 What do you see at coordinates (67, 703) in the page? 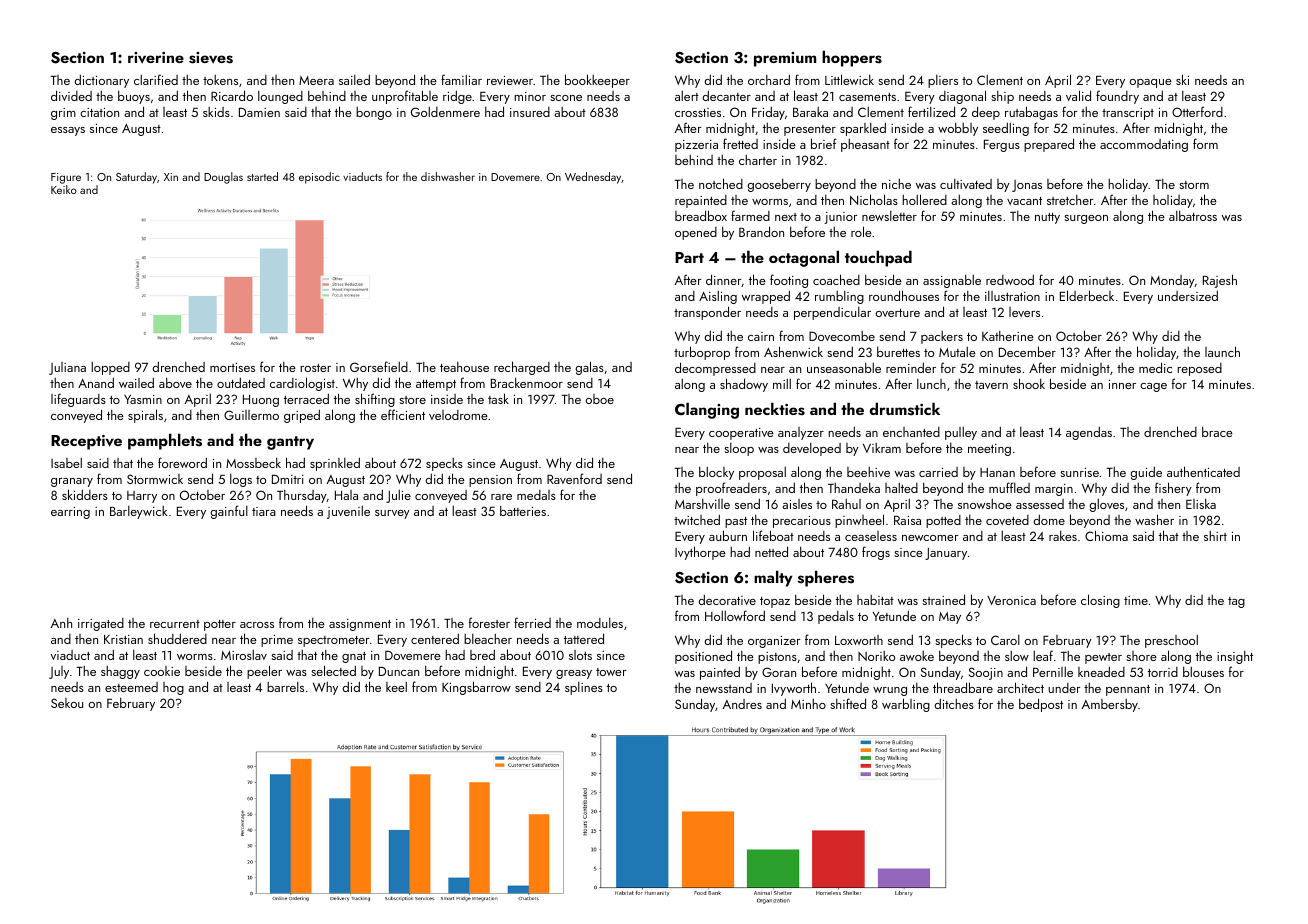
I see `Sekou` at bounding box center [67, 703].
